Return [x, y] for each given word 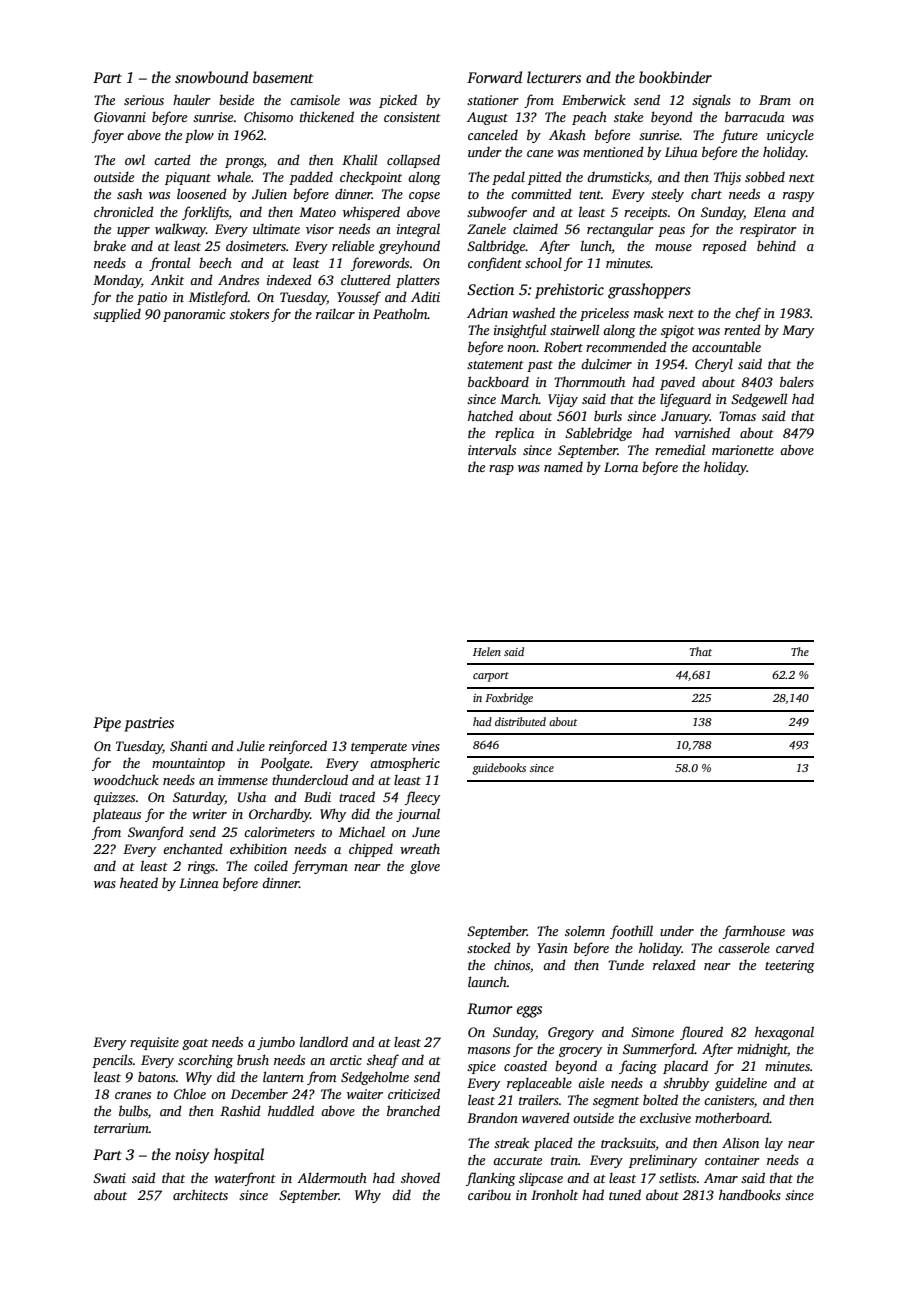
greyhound [409, 247]
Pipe [107, 724]
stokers [249, 313]
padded [311, 178]
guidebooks [499, 769]
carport [491, 677]
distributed [520, 721]
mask [649, 312]
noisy [192, 1156]
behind [776, 245]
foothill [631, 932]
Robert [563, 346]
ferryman [320, 867]
